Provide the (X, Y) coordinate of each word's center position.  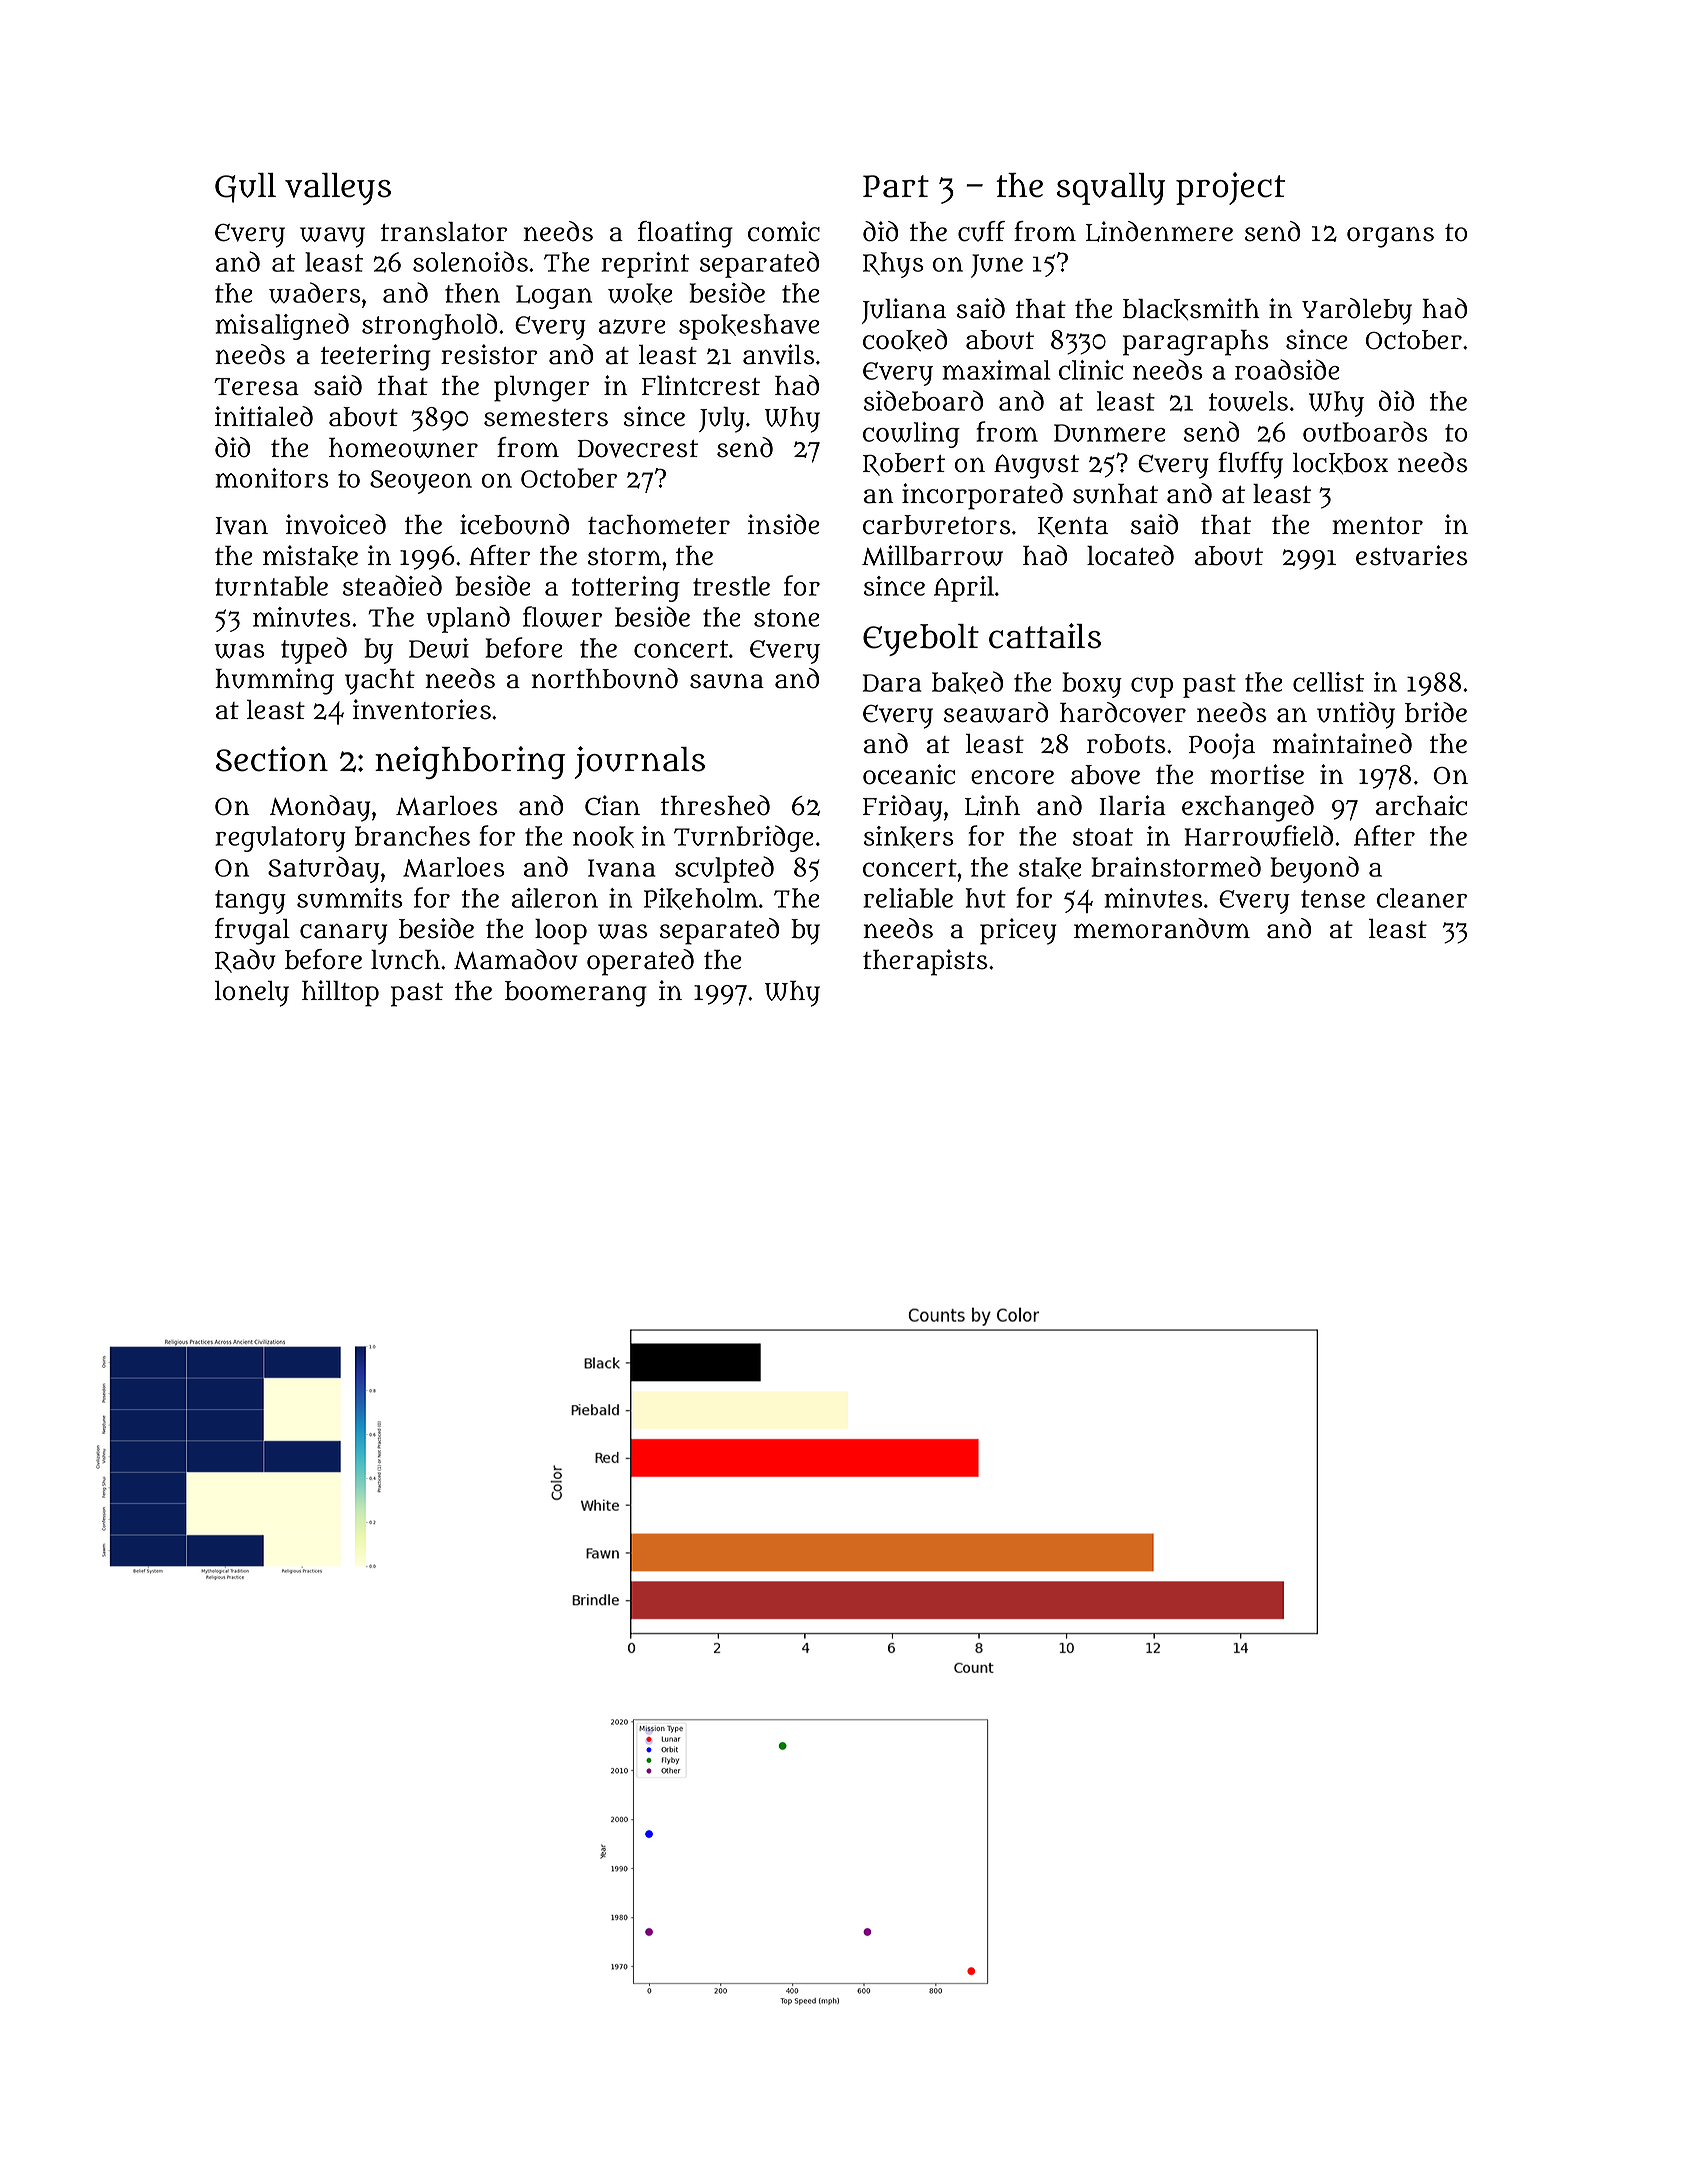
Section (272, 759)
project (1230, 188)
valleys (338, 189)
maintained (1342, 743)
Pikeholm (701, 899)
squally (1111, 189)
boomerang (576, 994)
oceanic (909, 774)
